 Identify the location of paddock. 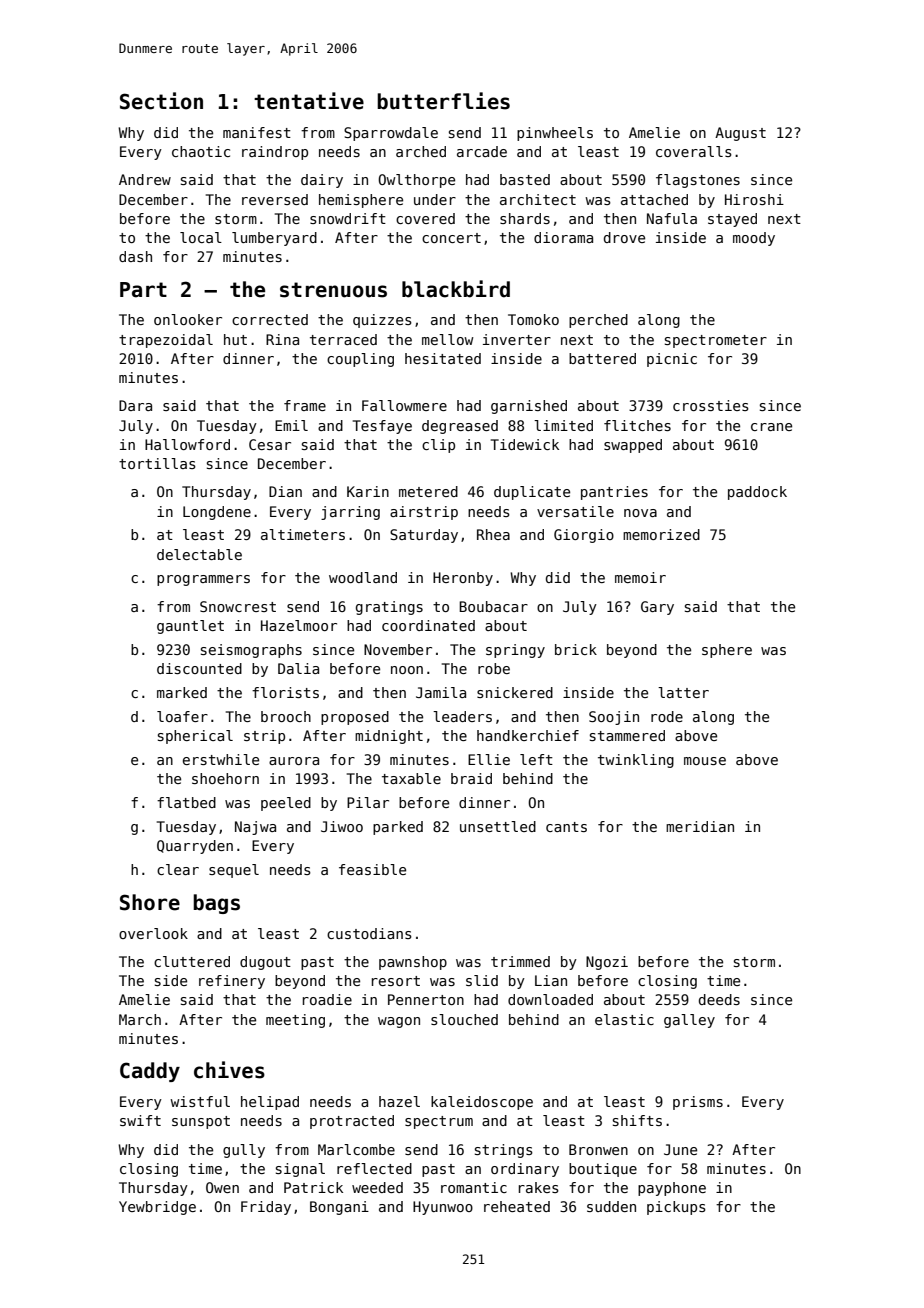
(757, 493).
